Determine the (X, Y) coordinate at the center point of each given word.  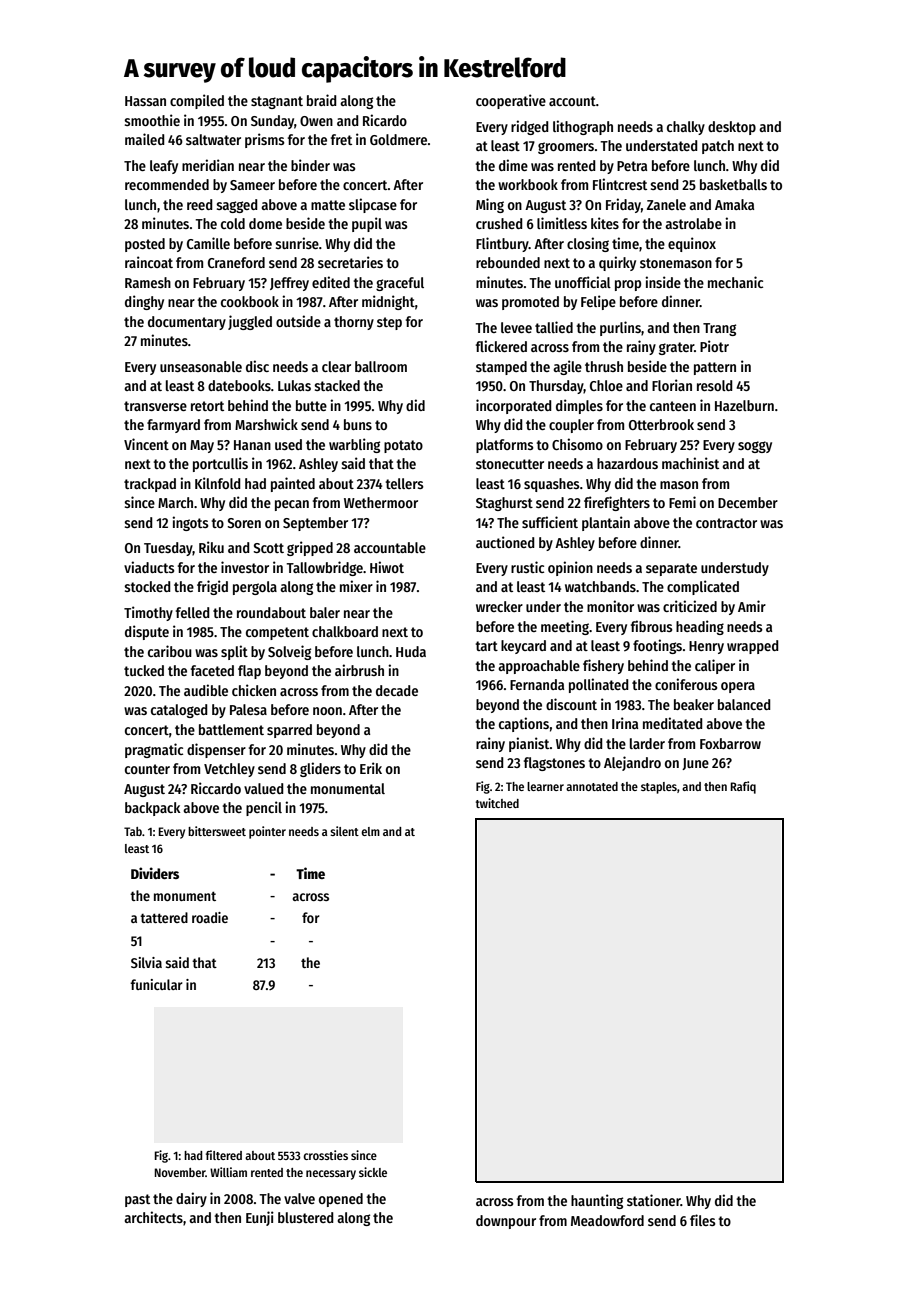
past (137, 1200)
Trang (719, 329)
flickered (501, 346)
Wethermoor (381, 502)
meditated (673, 723)
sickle (373, 1172)
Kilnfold (218, 483)
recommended (167, 184)
